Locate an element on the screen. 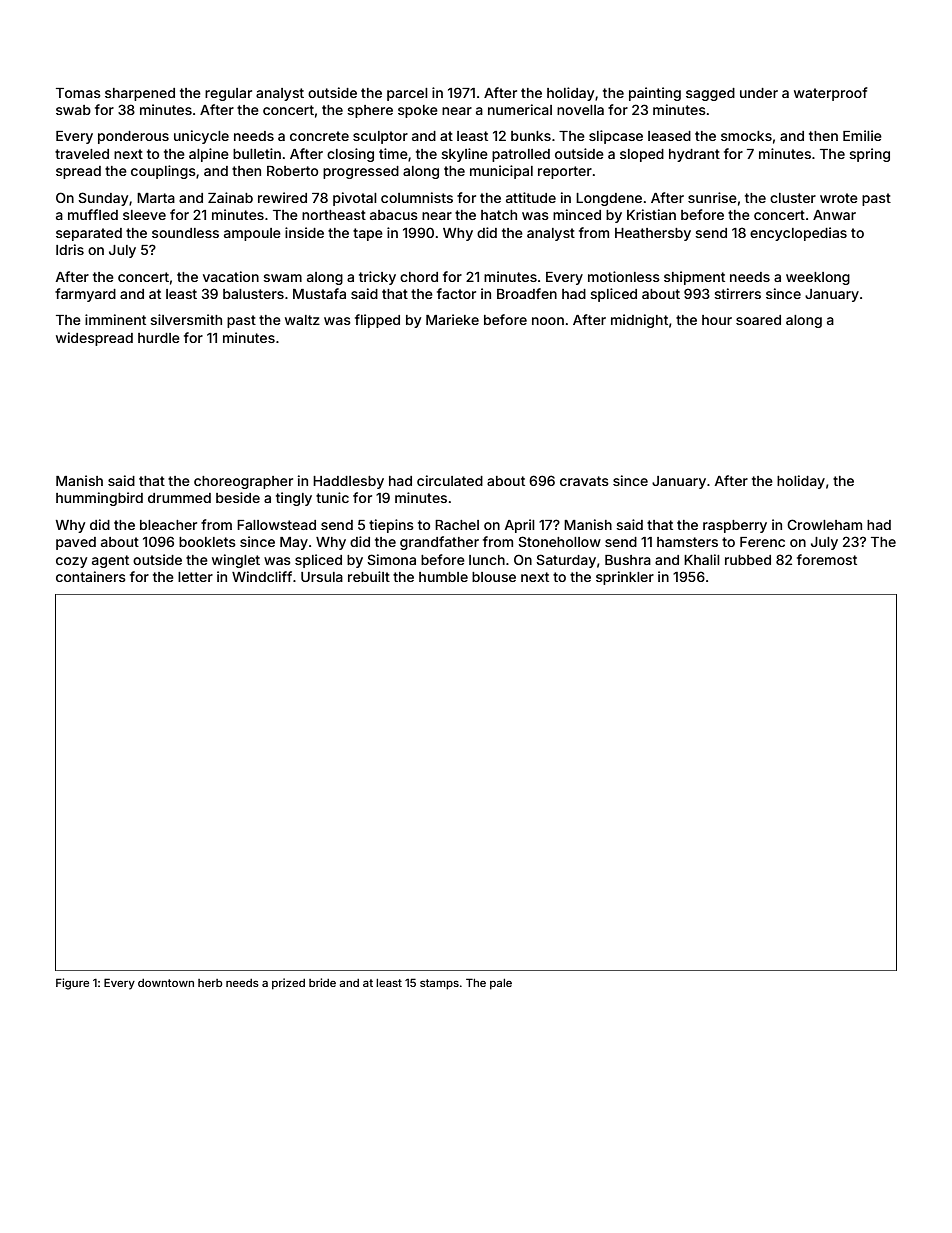 This screenshot has height=1233, width=952. flipped is located at coordinates (377, 321).
